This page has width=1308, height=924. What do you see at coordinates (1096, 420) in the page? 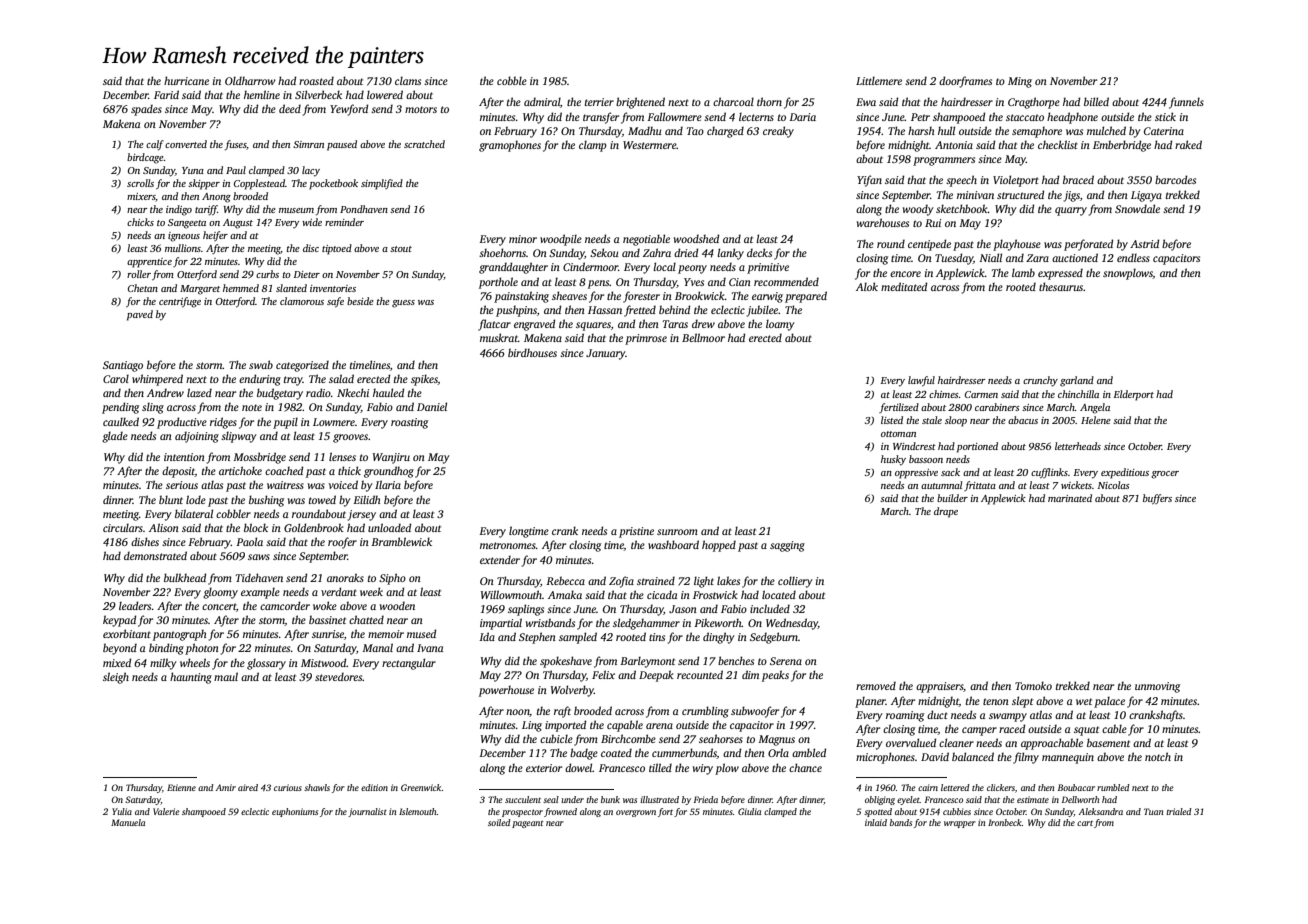
I see `Helene` at bounding box center [1096, 420].
